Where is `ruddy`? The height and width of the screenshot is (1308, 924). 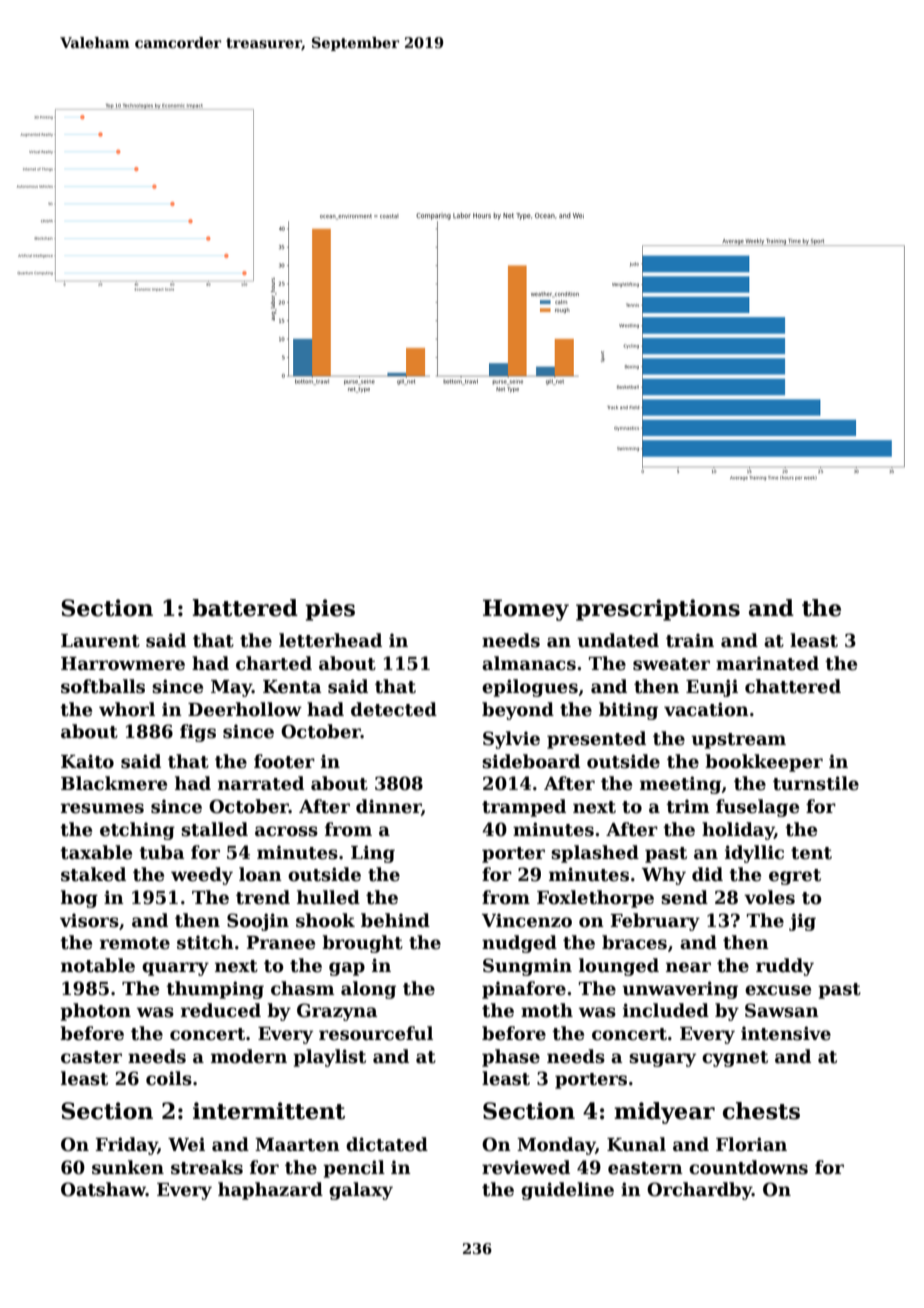
ruddy is located at coordinates (785, 967).
